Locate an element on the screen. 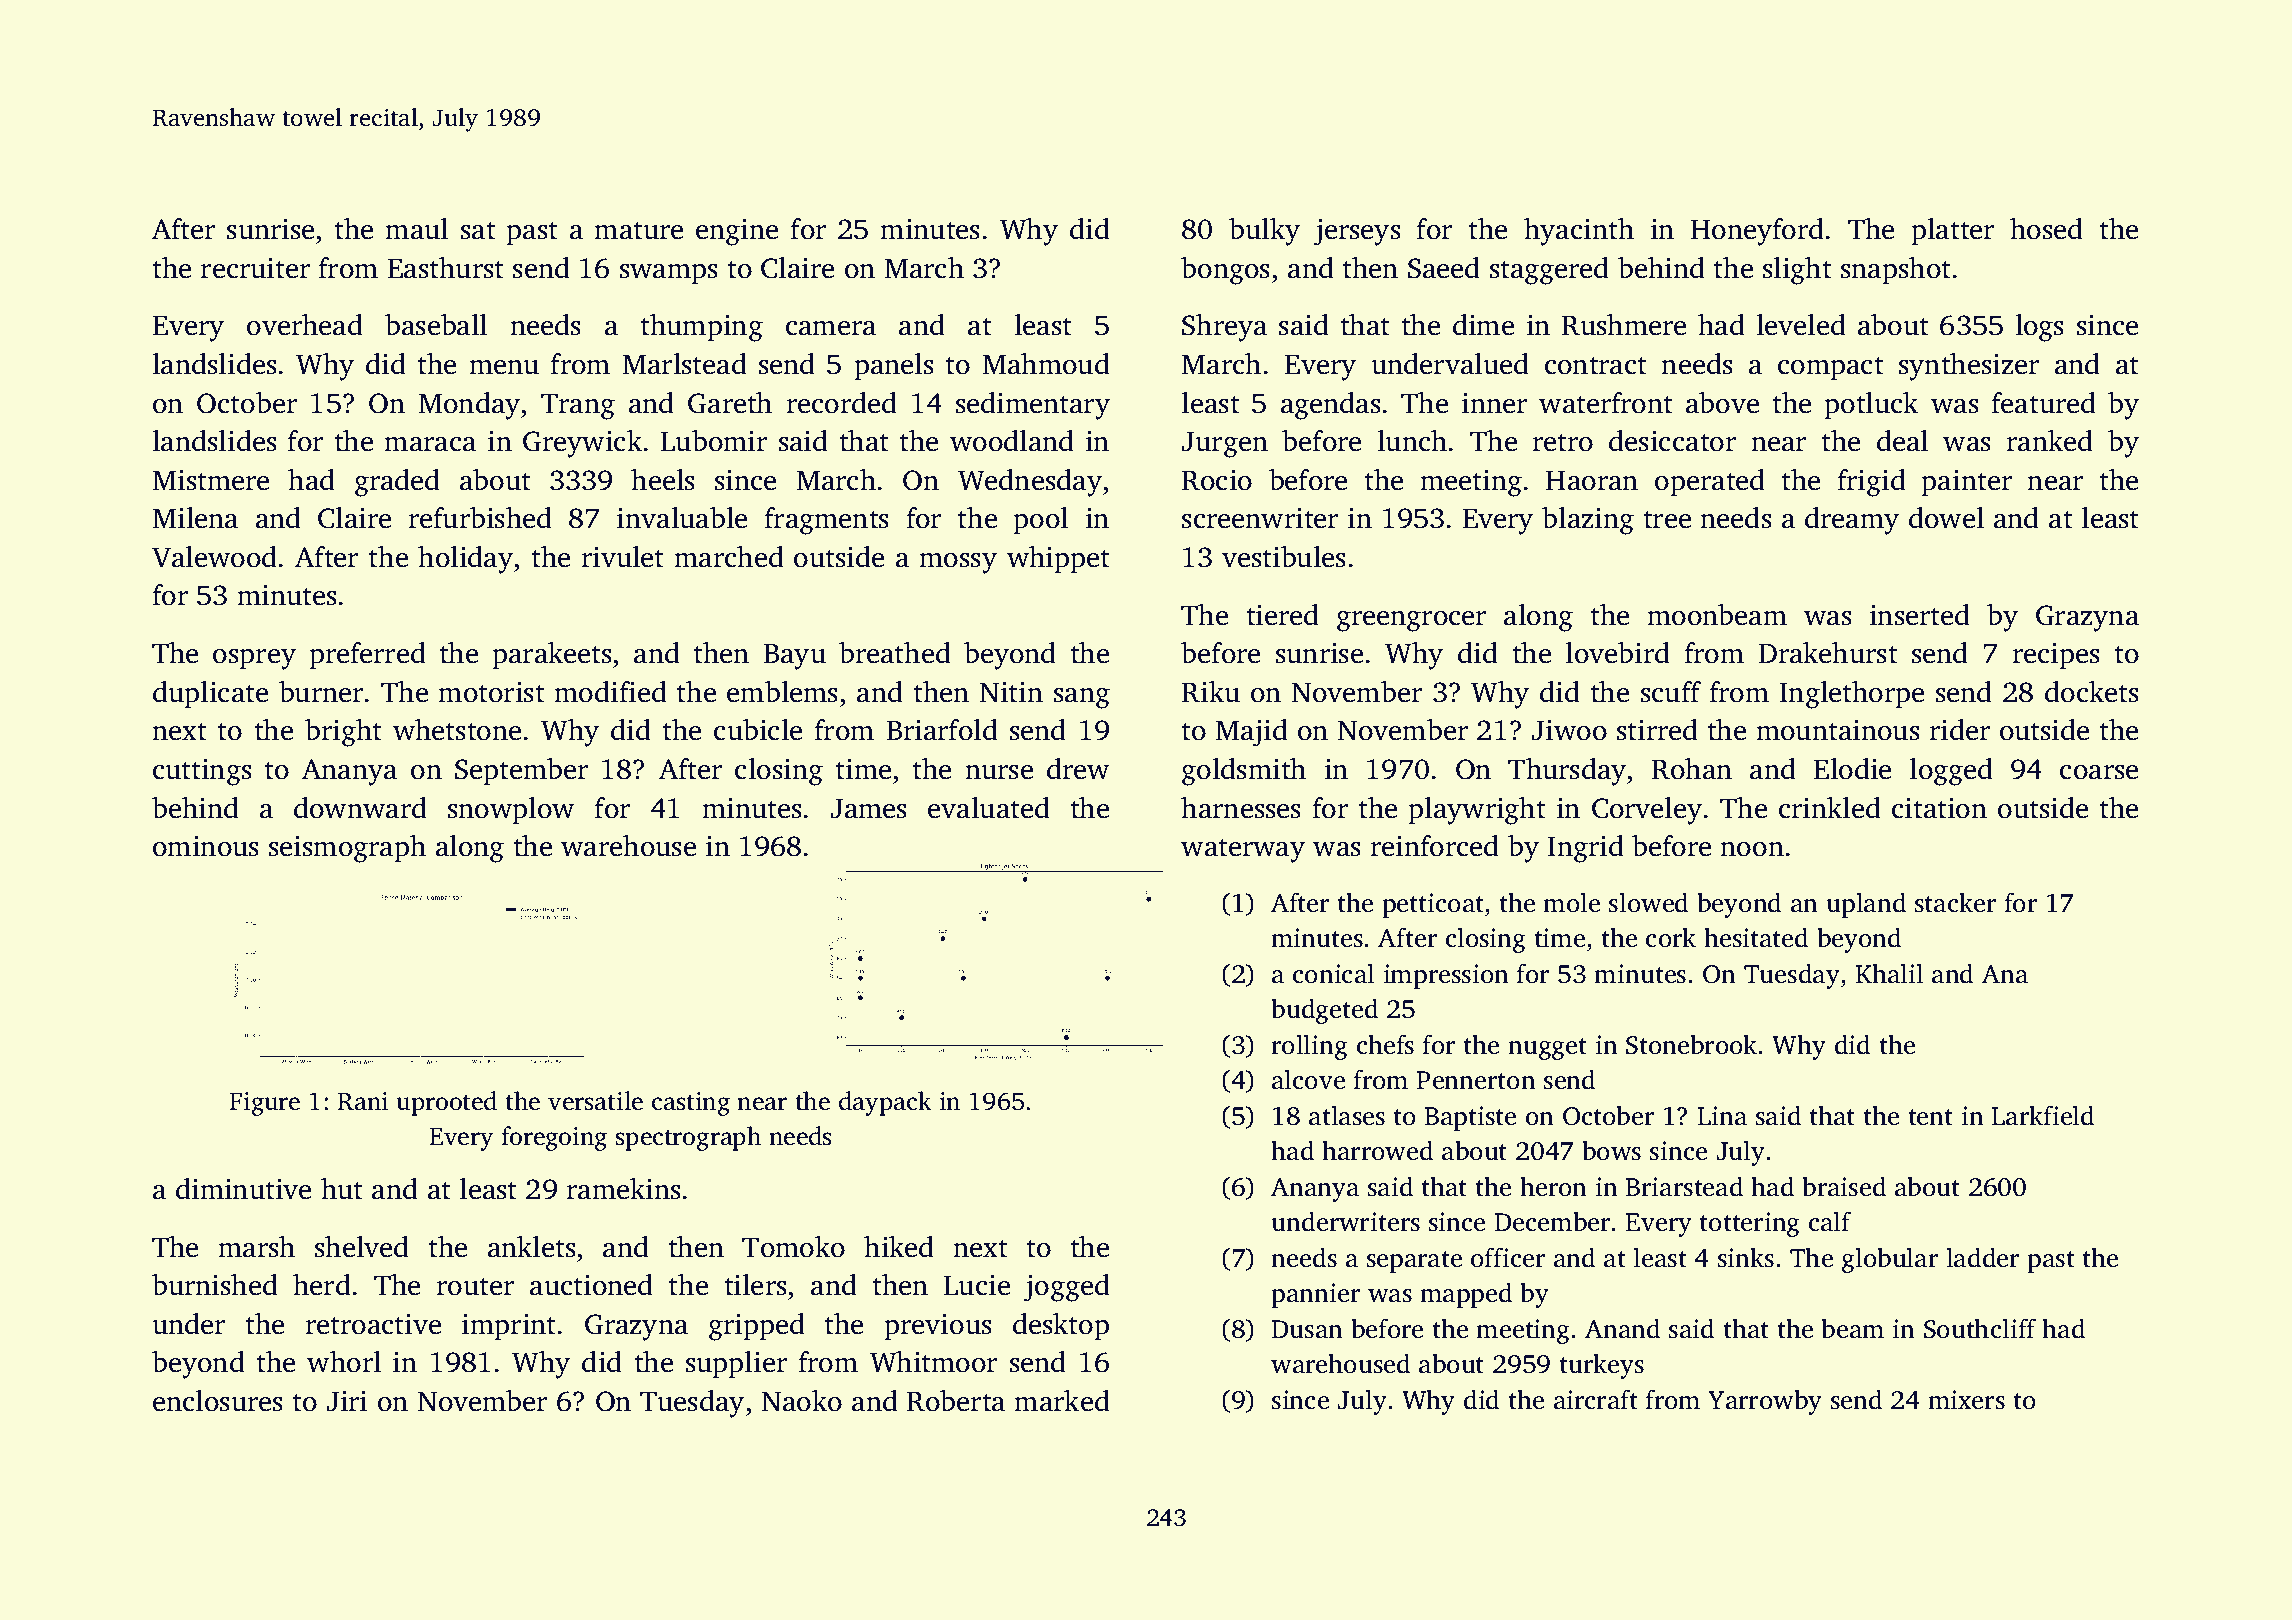 This screenshot has height=1620, width=2292. baseball is located at coordinates (436, 325).
